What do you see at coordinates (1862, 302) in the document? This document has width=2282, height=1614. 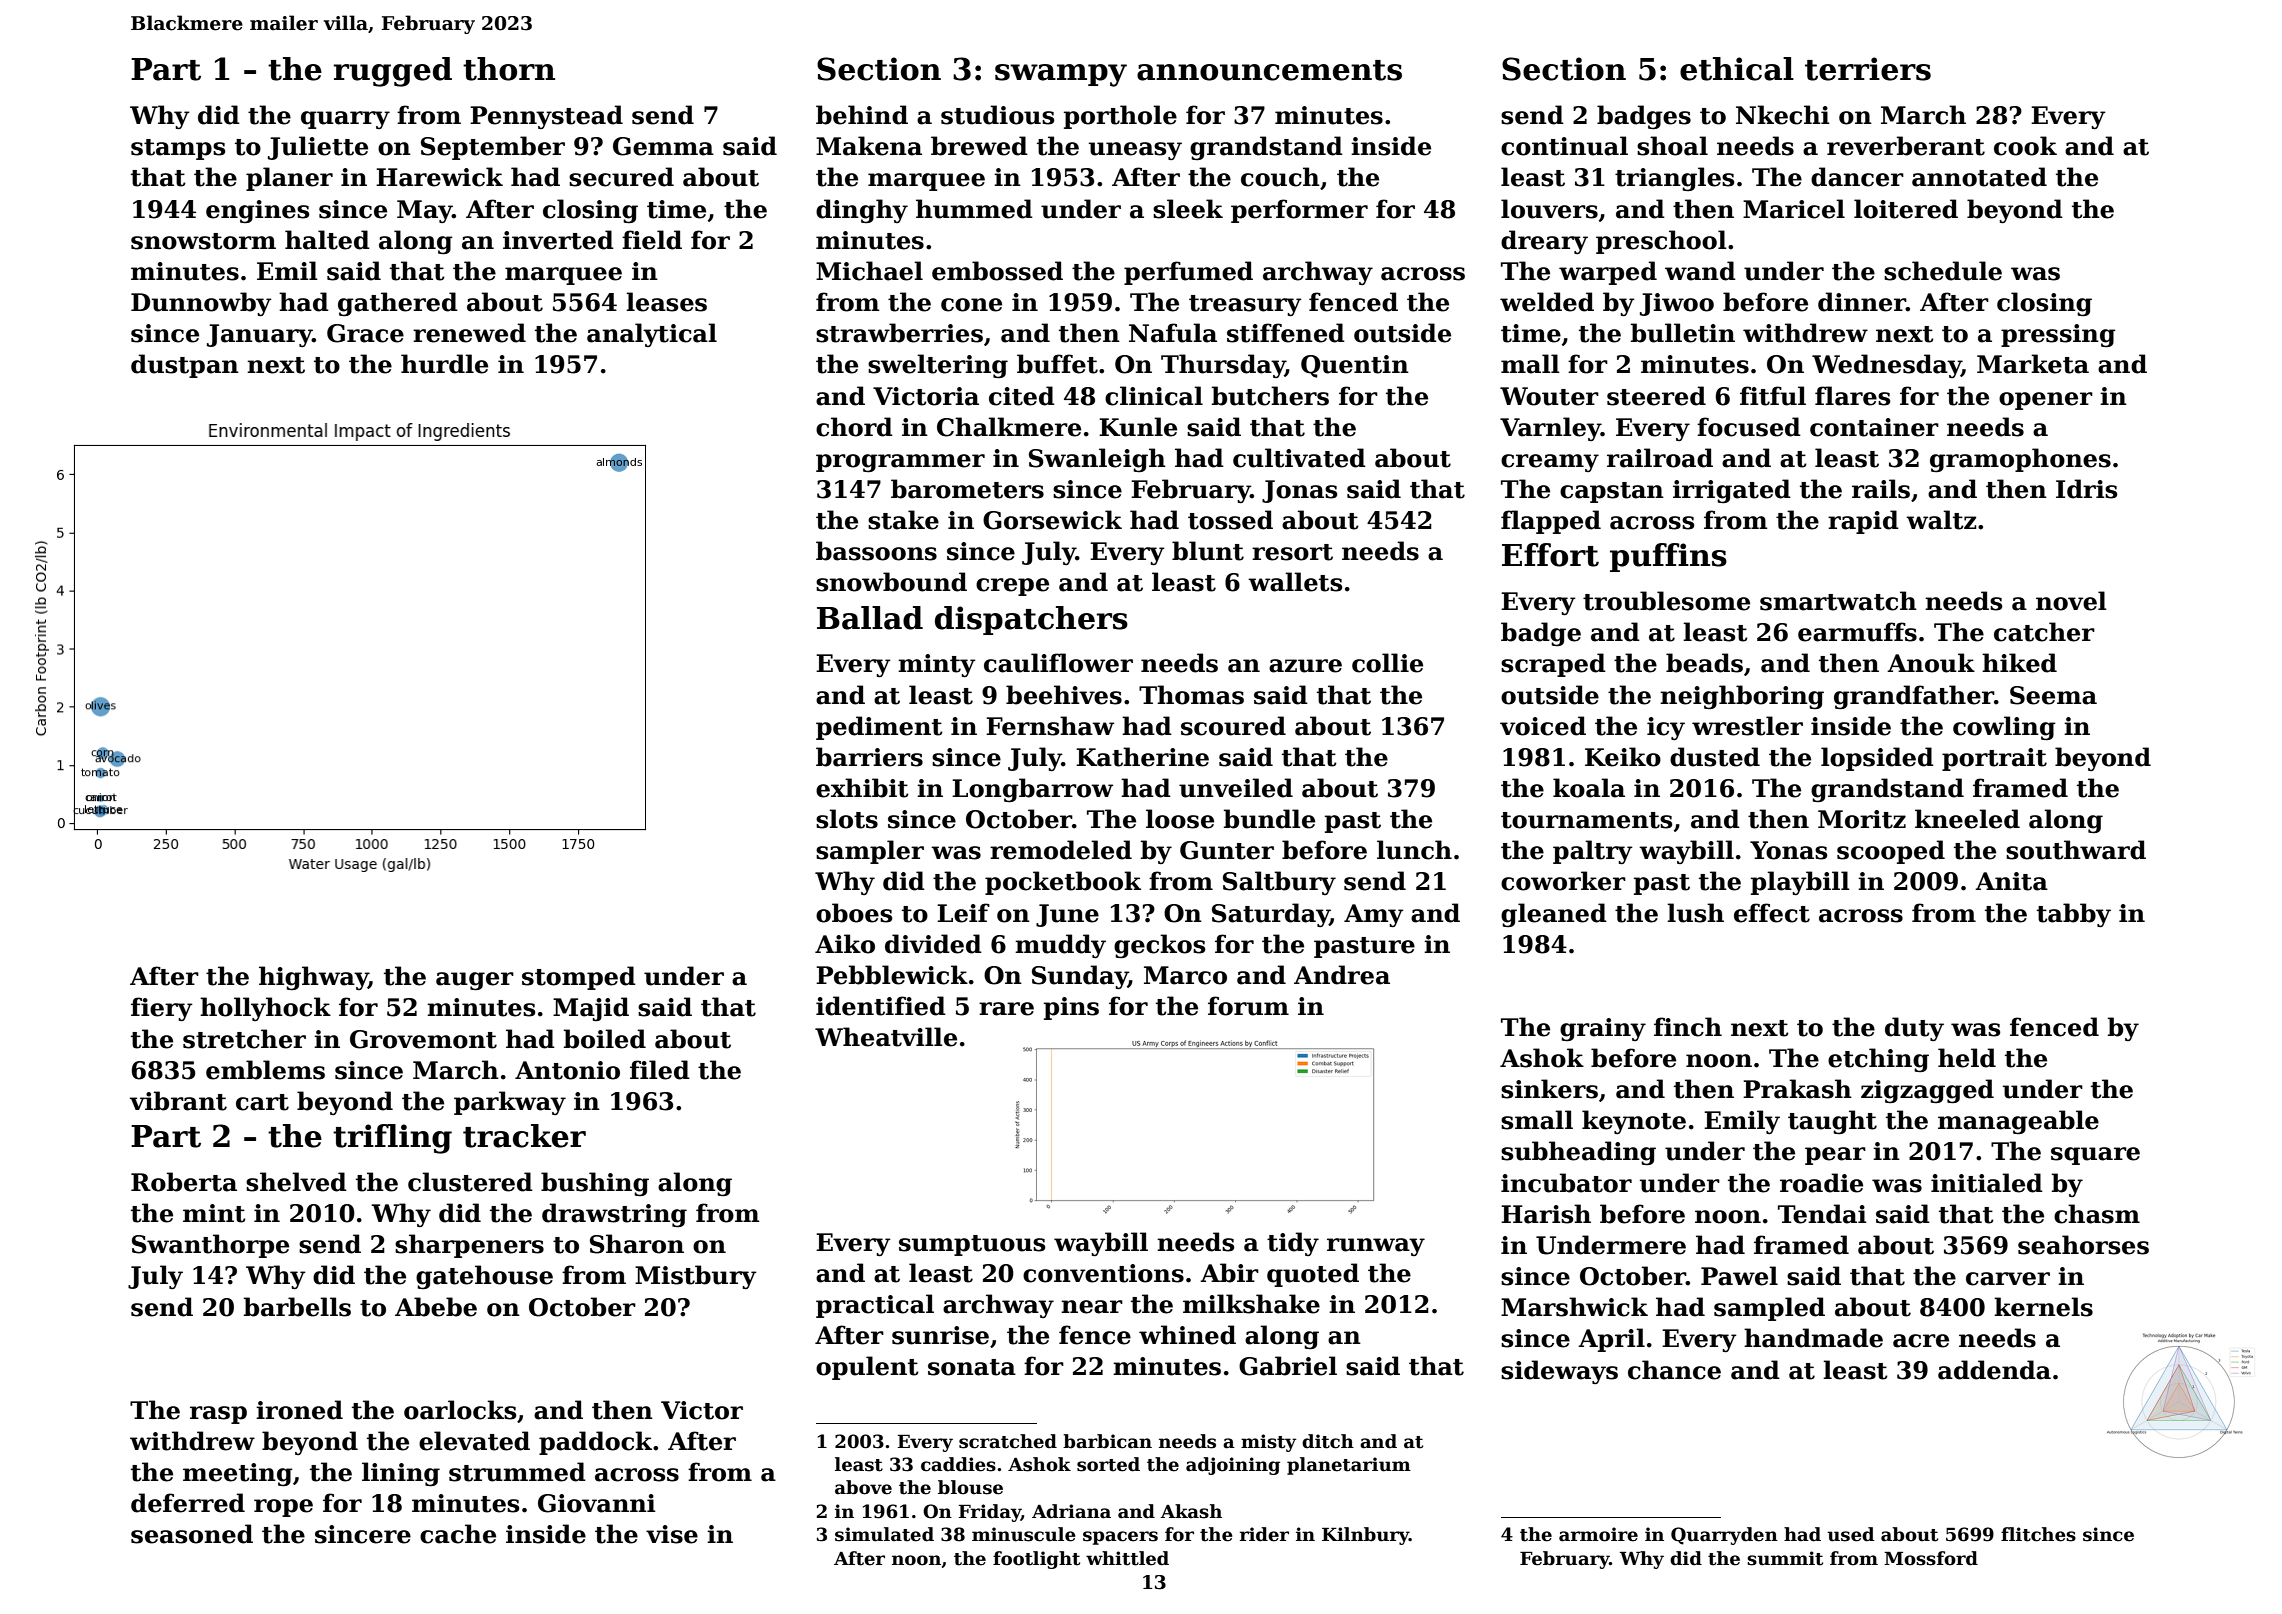 I see `dinner` at bounding box center [1862, 302].
